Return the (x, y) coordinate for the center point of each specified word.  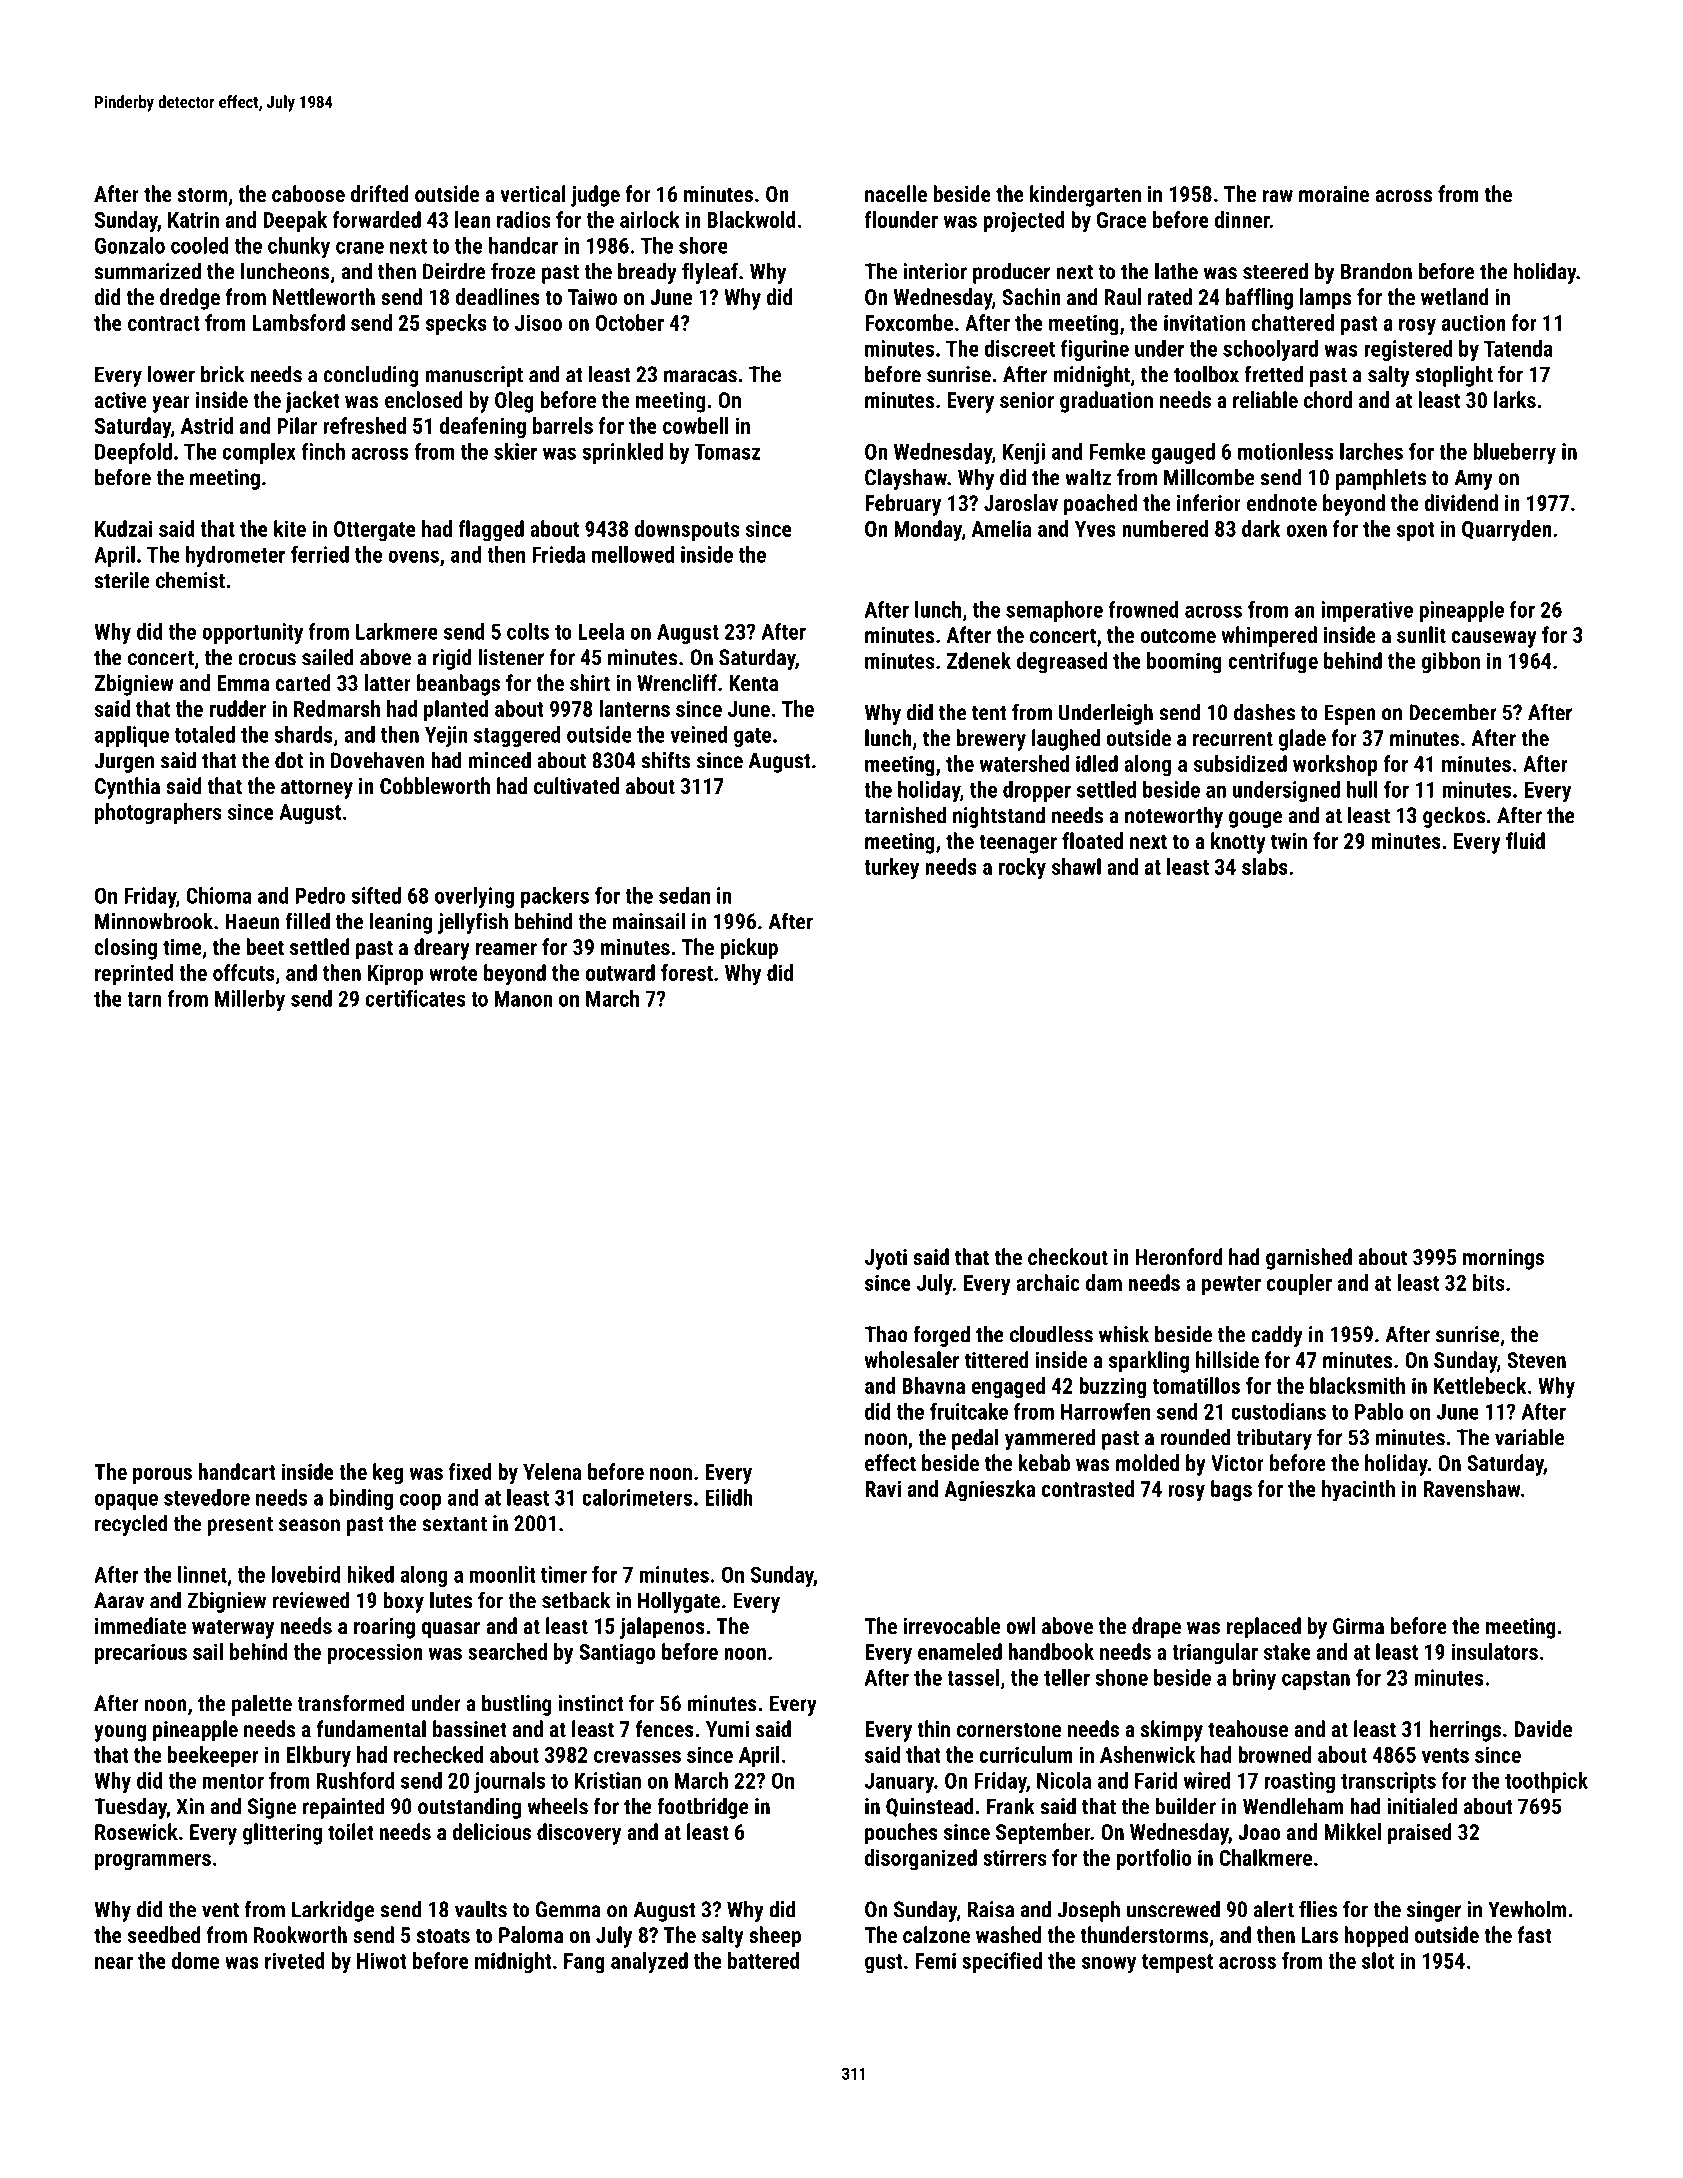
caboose (308, 193)
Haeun (252, 921)
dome (195, 1960)
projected (1024, 222)
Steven (1536, 1360)
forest (687, 972)
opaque (126, 1501)
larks (1515, 399)
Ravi (883, 1488)
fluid (1525, 840)
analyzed (649, 1963)
